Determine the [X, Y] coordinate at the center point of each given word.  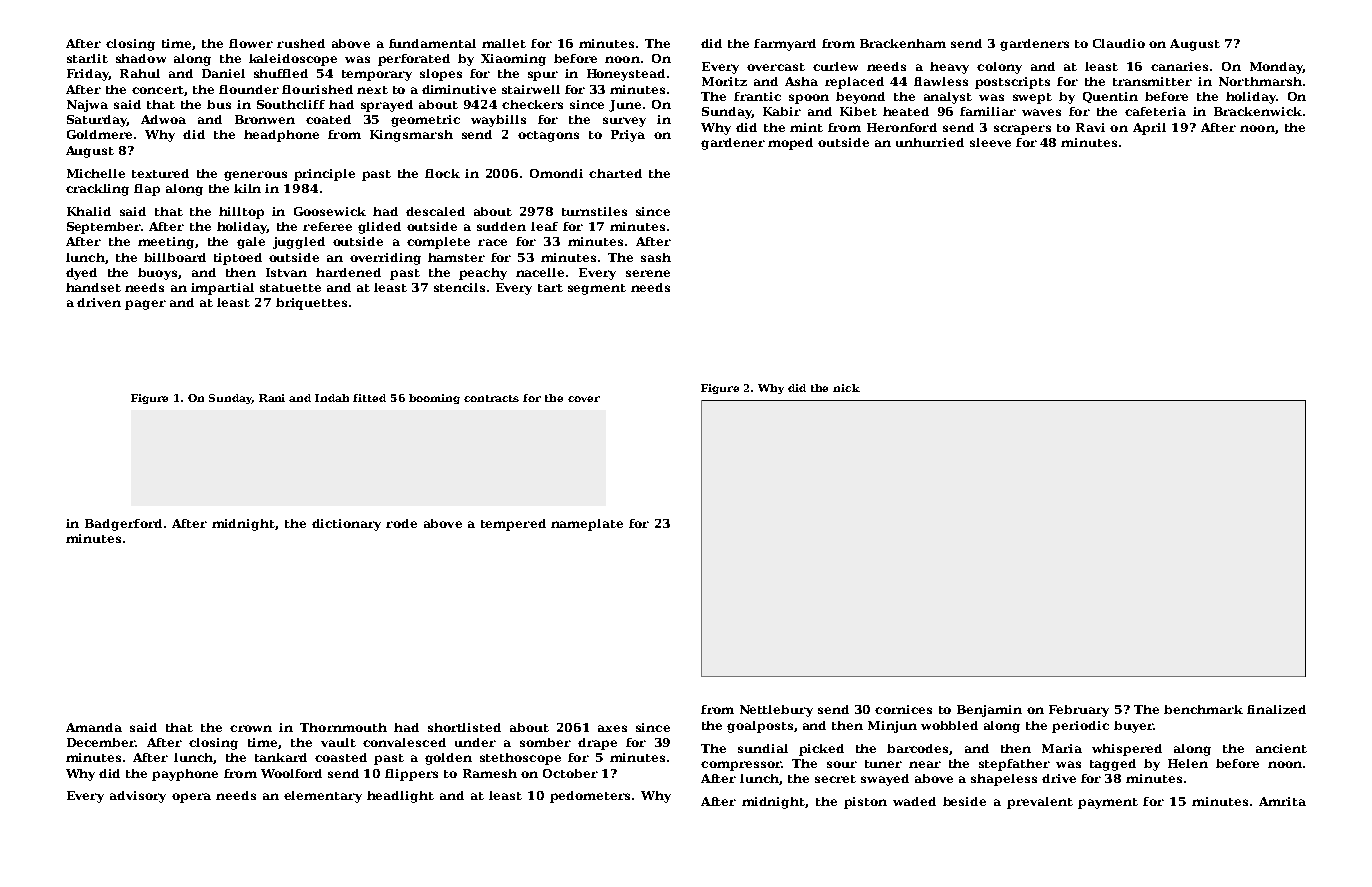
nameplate [587, 525]
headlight [400, 797]
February [1079, 711]
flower [251, 43]
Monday [1276, 68]
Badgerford [123, 525]
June [625, 106]
